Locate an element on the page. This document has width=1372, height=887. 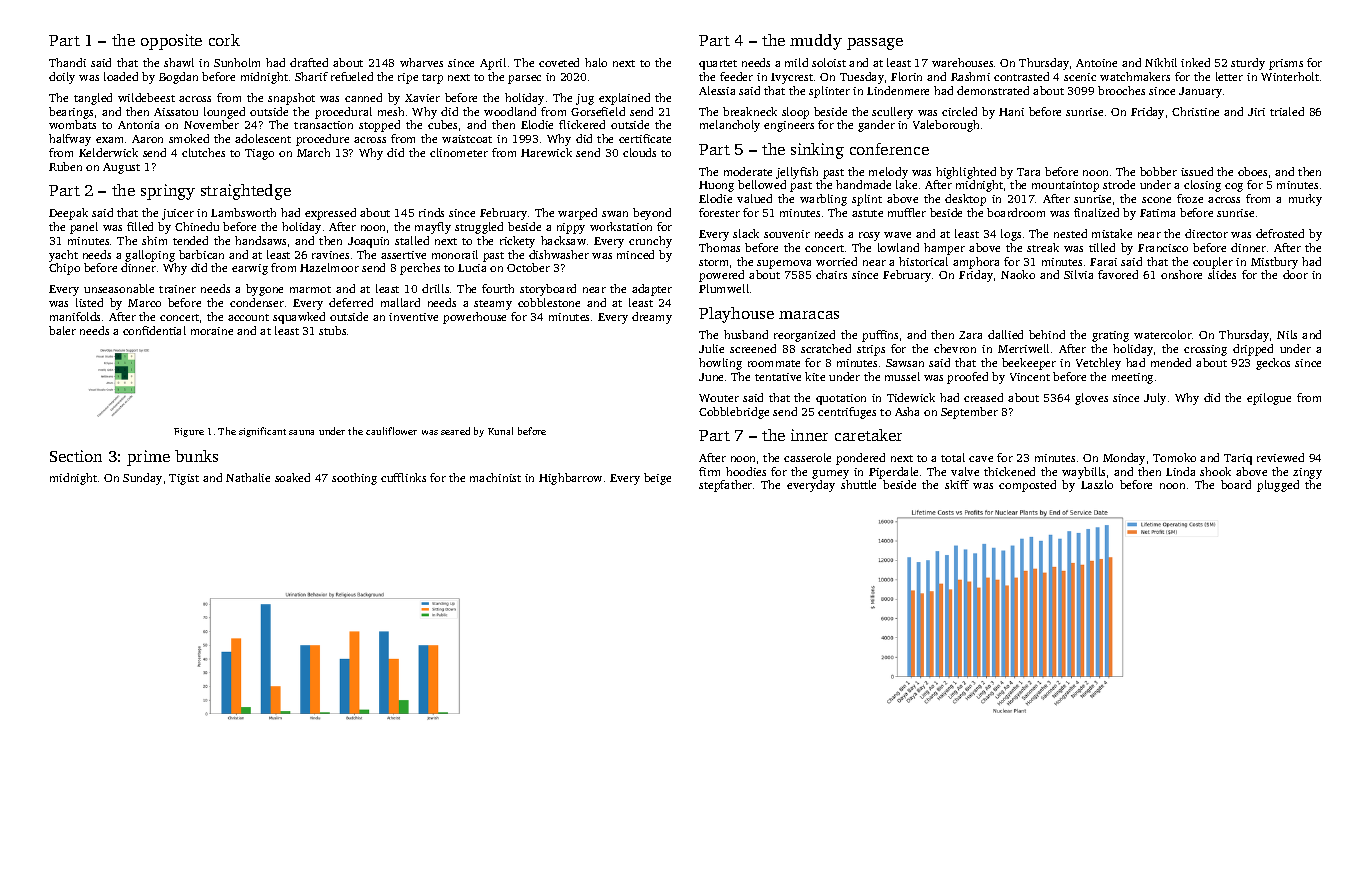
plugged is located at coordinates (1278, 486).
